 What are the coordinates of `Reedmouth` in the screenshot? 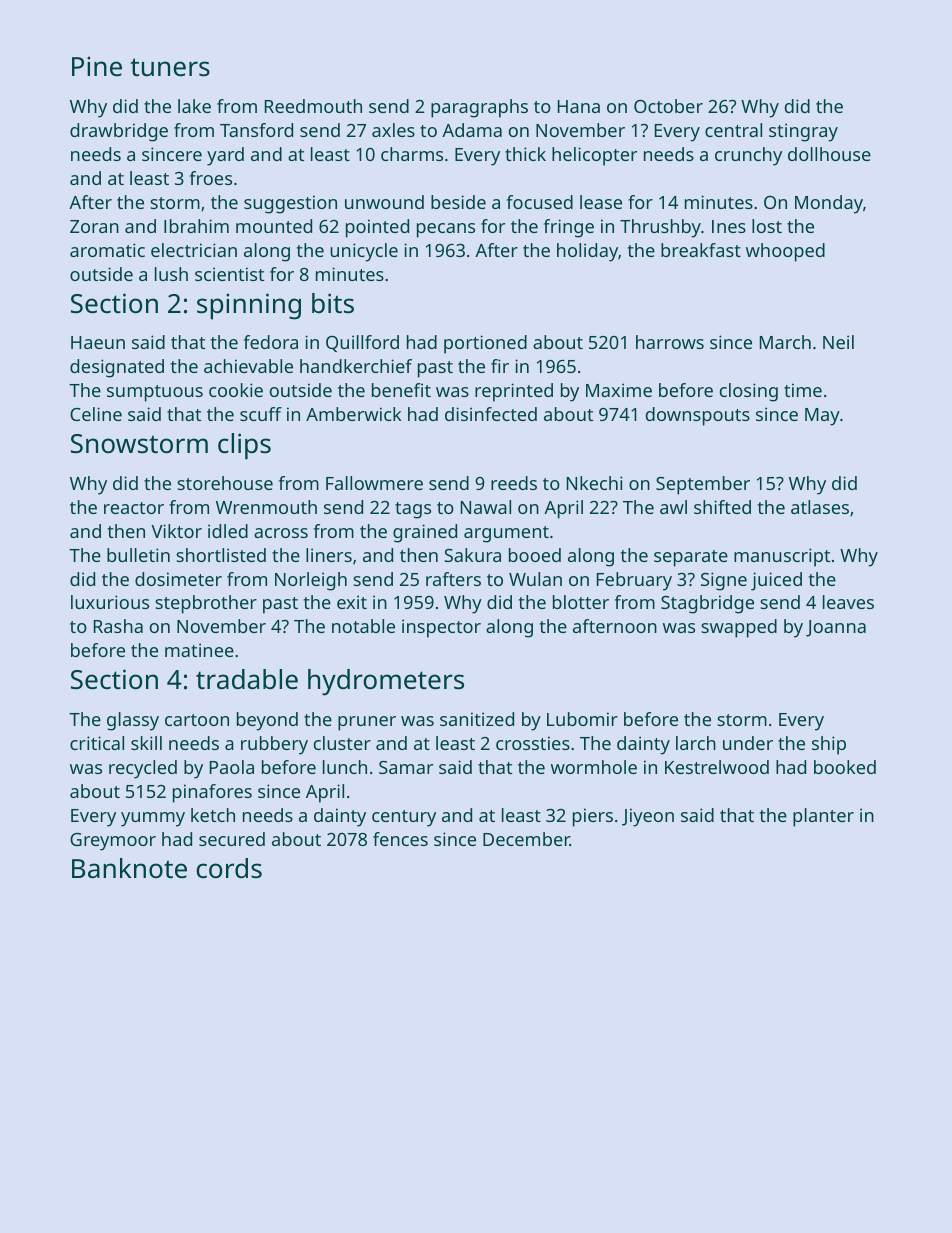 It's located at (313, 106).
